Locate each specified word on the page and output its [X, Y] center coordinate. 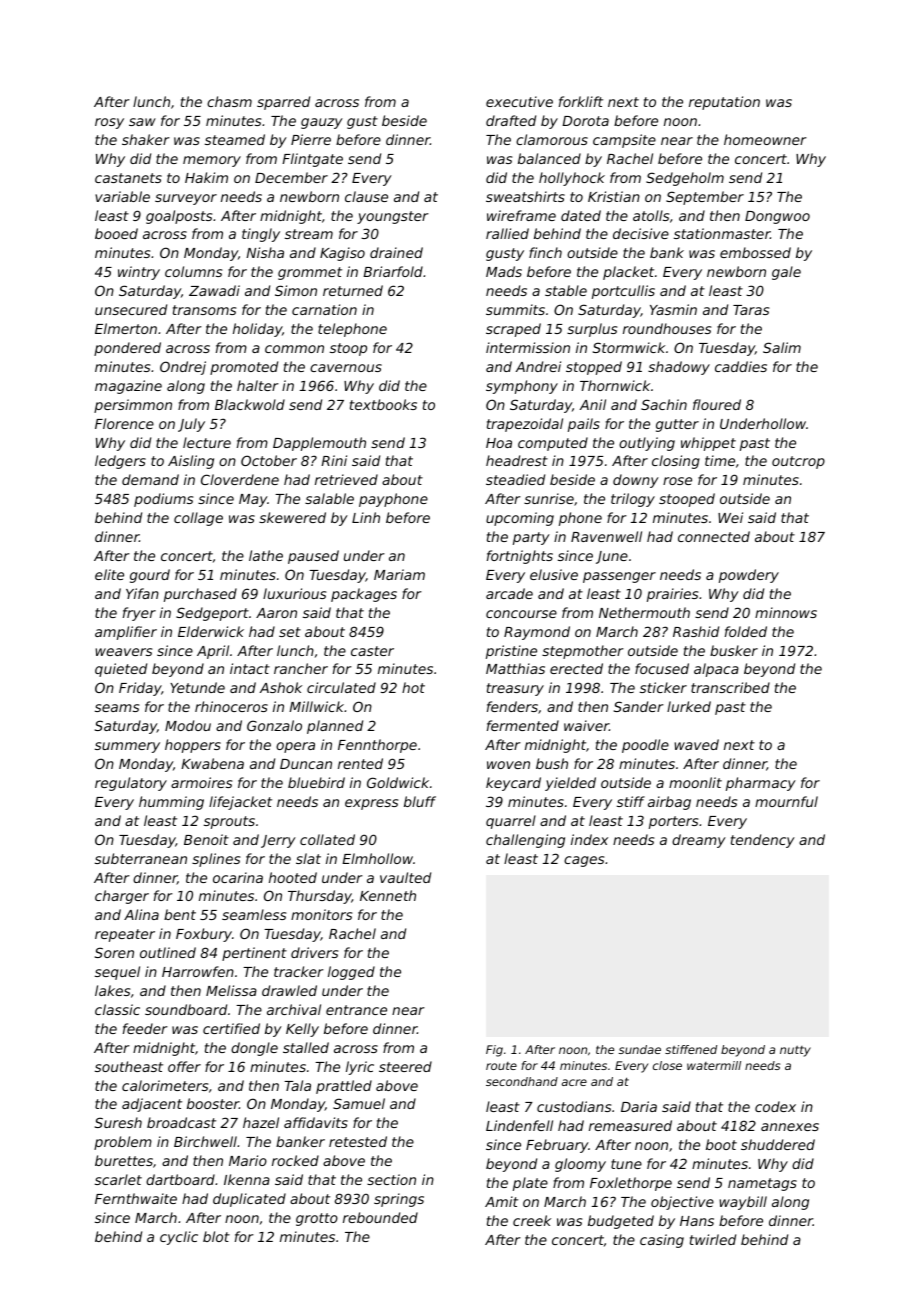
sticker [663, 687]
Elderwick [211, 631]
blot [216, 1236]
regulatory [131, 784]
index [589, 839]
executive [519, 101]
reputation [724, 103]
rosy [109, 123]
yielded [570, 784]
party [531, 538]
